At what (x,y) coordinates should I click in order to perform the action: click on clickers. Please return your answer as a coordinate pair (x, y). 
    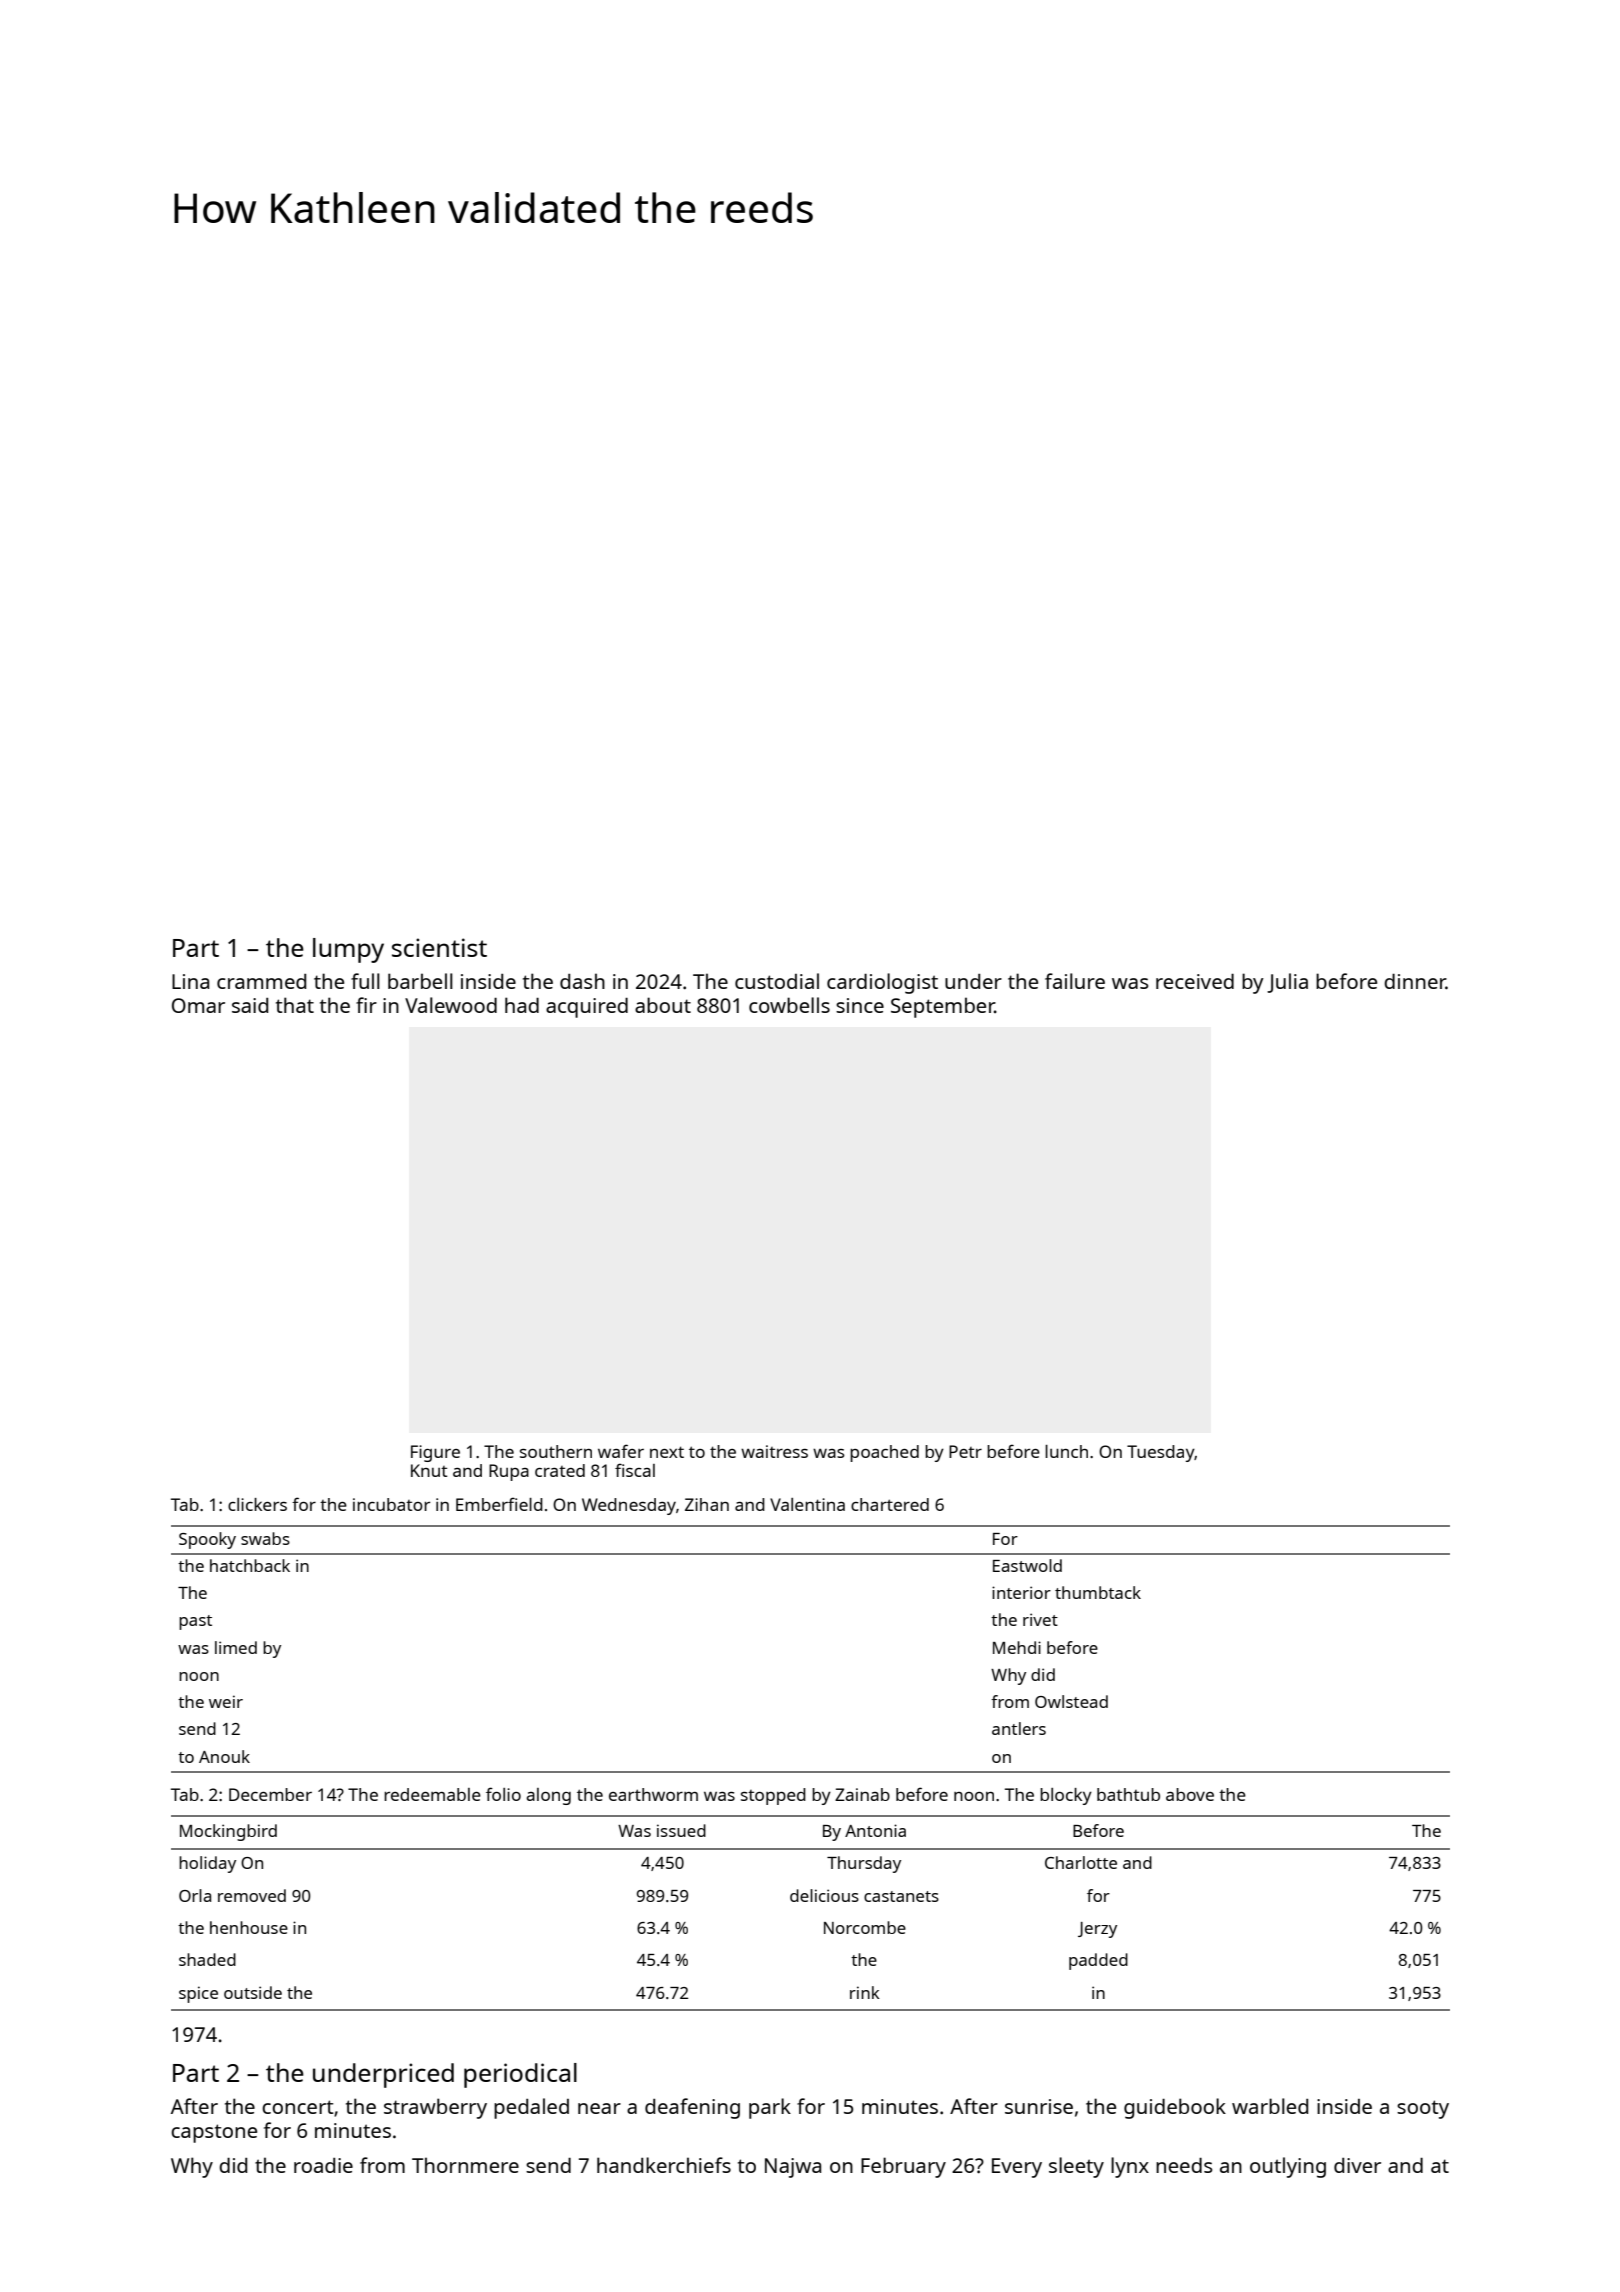
    Looking at the image, I should click on (257, 1504).
